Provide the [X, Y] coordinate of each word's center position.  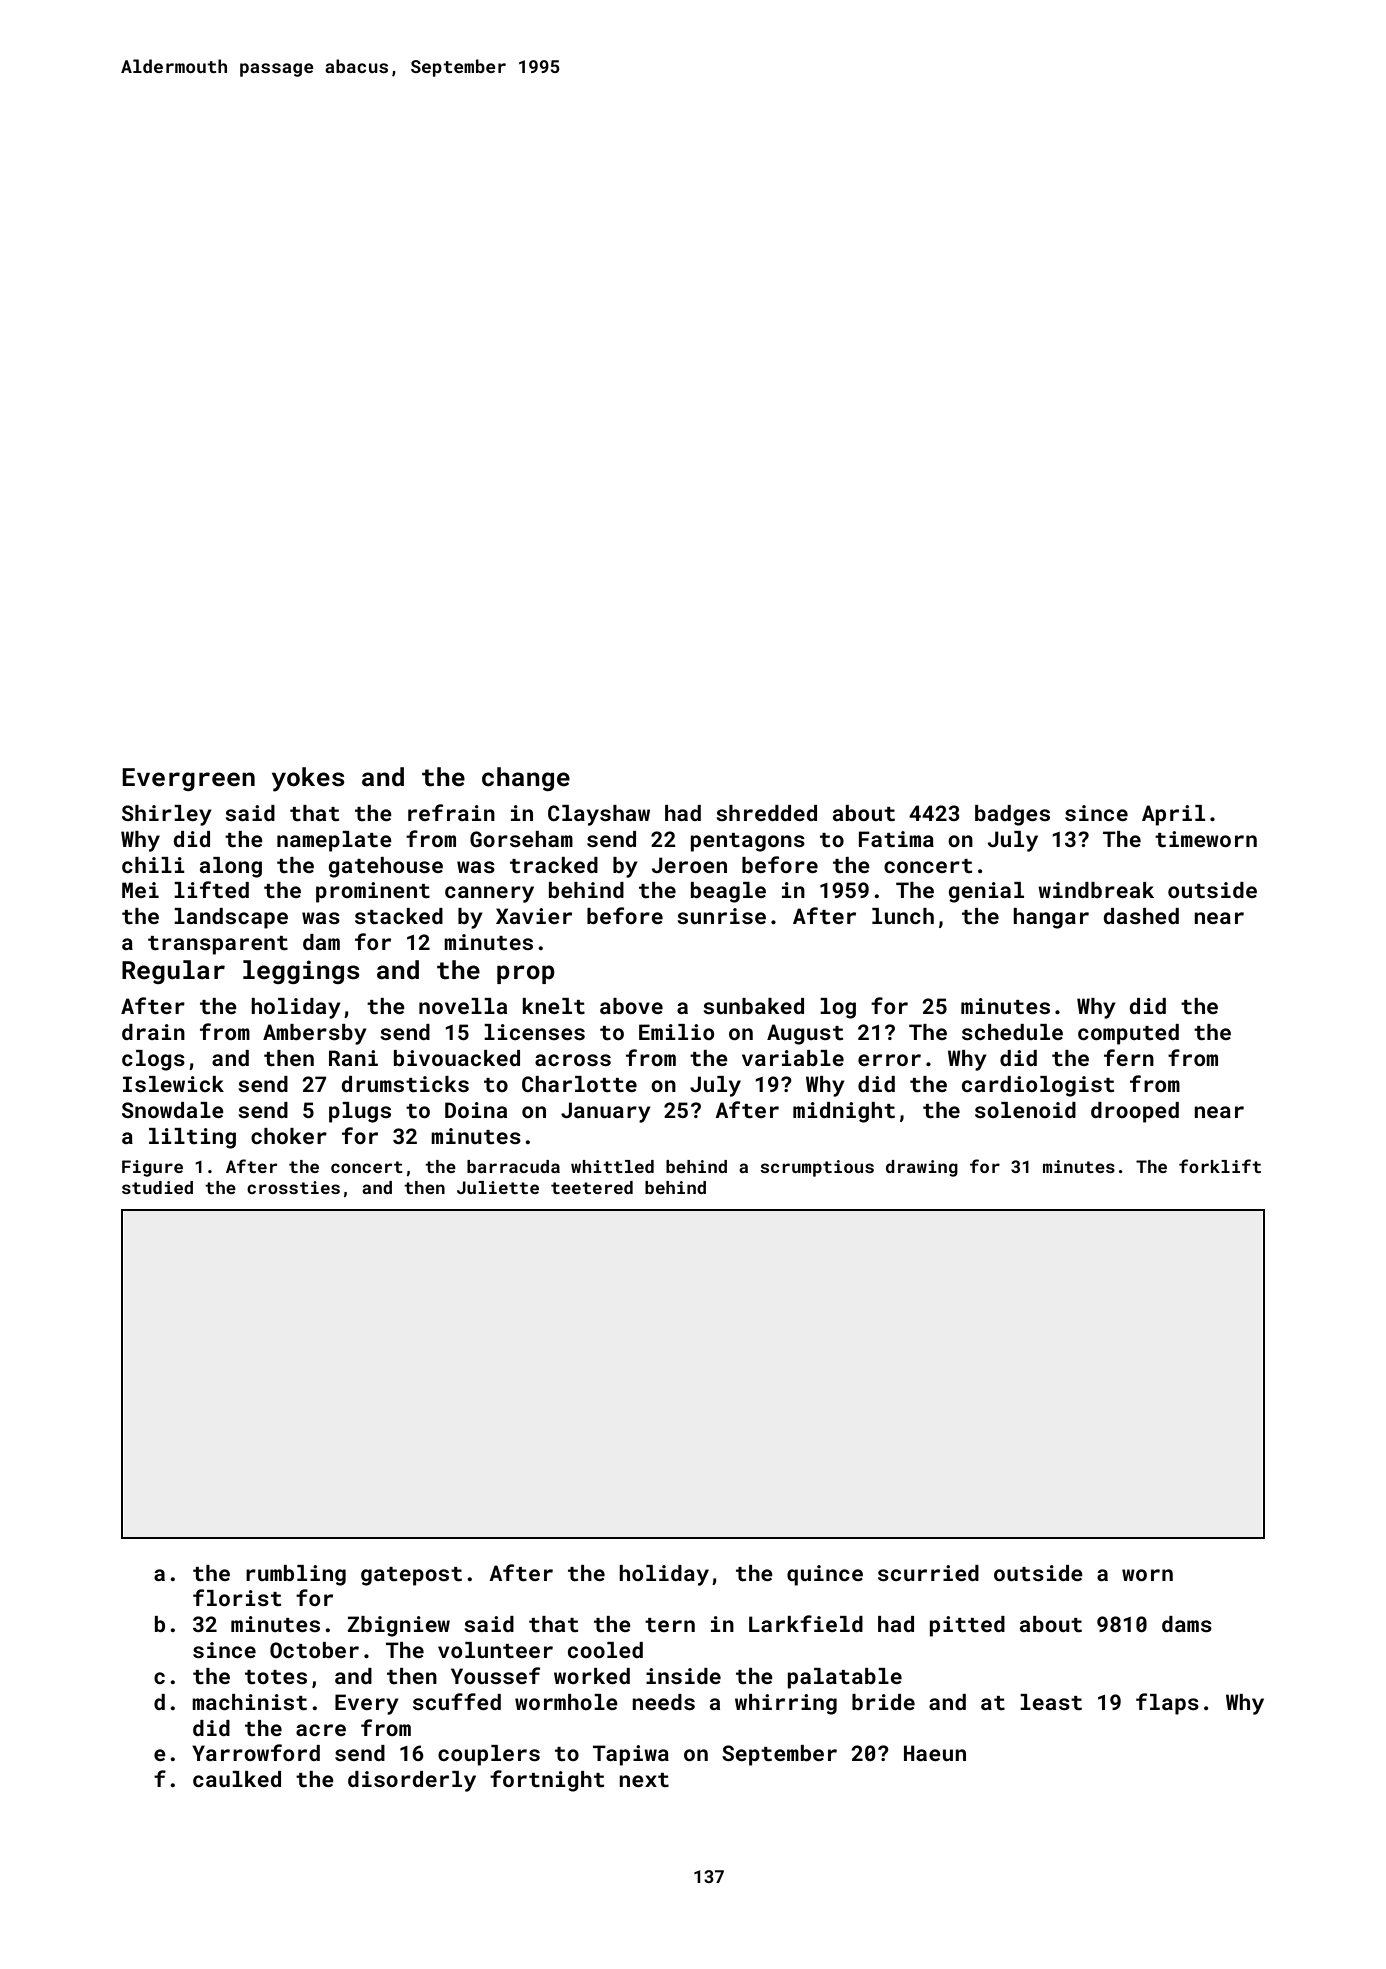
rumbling [296, 1575]
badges [1012, 815]
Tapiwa [631, 1755]
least [1051, 1702]
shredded [766, 813]
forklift [1220, 1166]
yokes [308, 779]
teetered [592, 1187]
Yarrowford [256, 1752]
